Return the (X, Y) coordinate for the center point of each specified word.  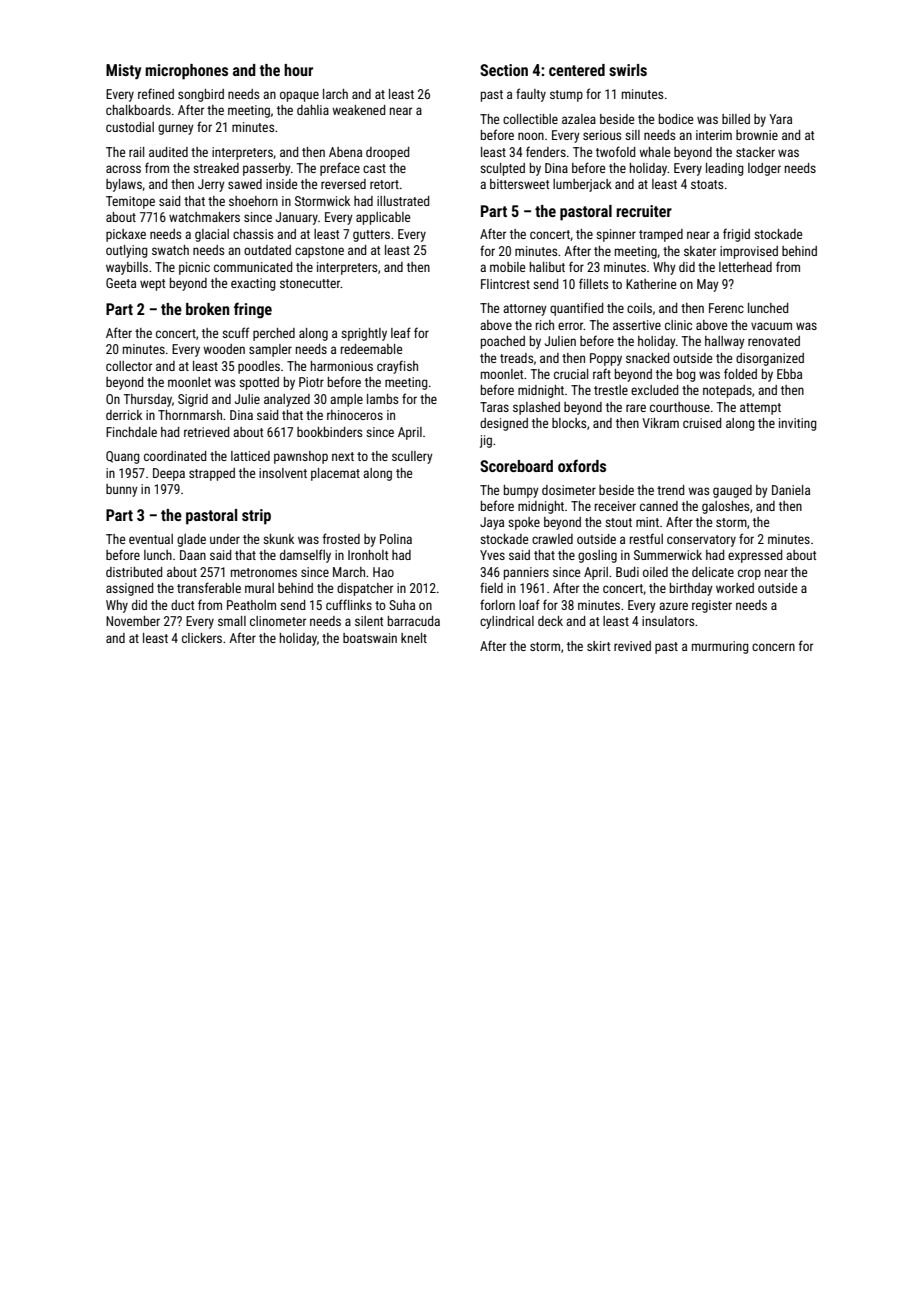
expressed (755, 556)
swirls (628, 70)
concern (773, 647)
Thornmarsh (190, 415)
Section (504, 70)
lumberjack (582, 185)
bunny (122, 490)
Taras (494, 407)
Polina (396, 539)
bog (686, 375)
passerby (267, 169)
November (133, 621)
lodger (764, 169)
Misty (123, 72)
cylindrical (507, 622)
